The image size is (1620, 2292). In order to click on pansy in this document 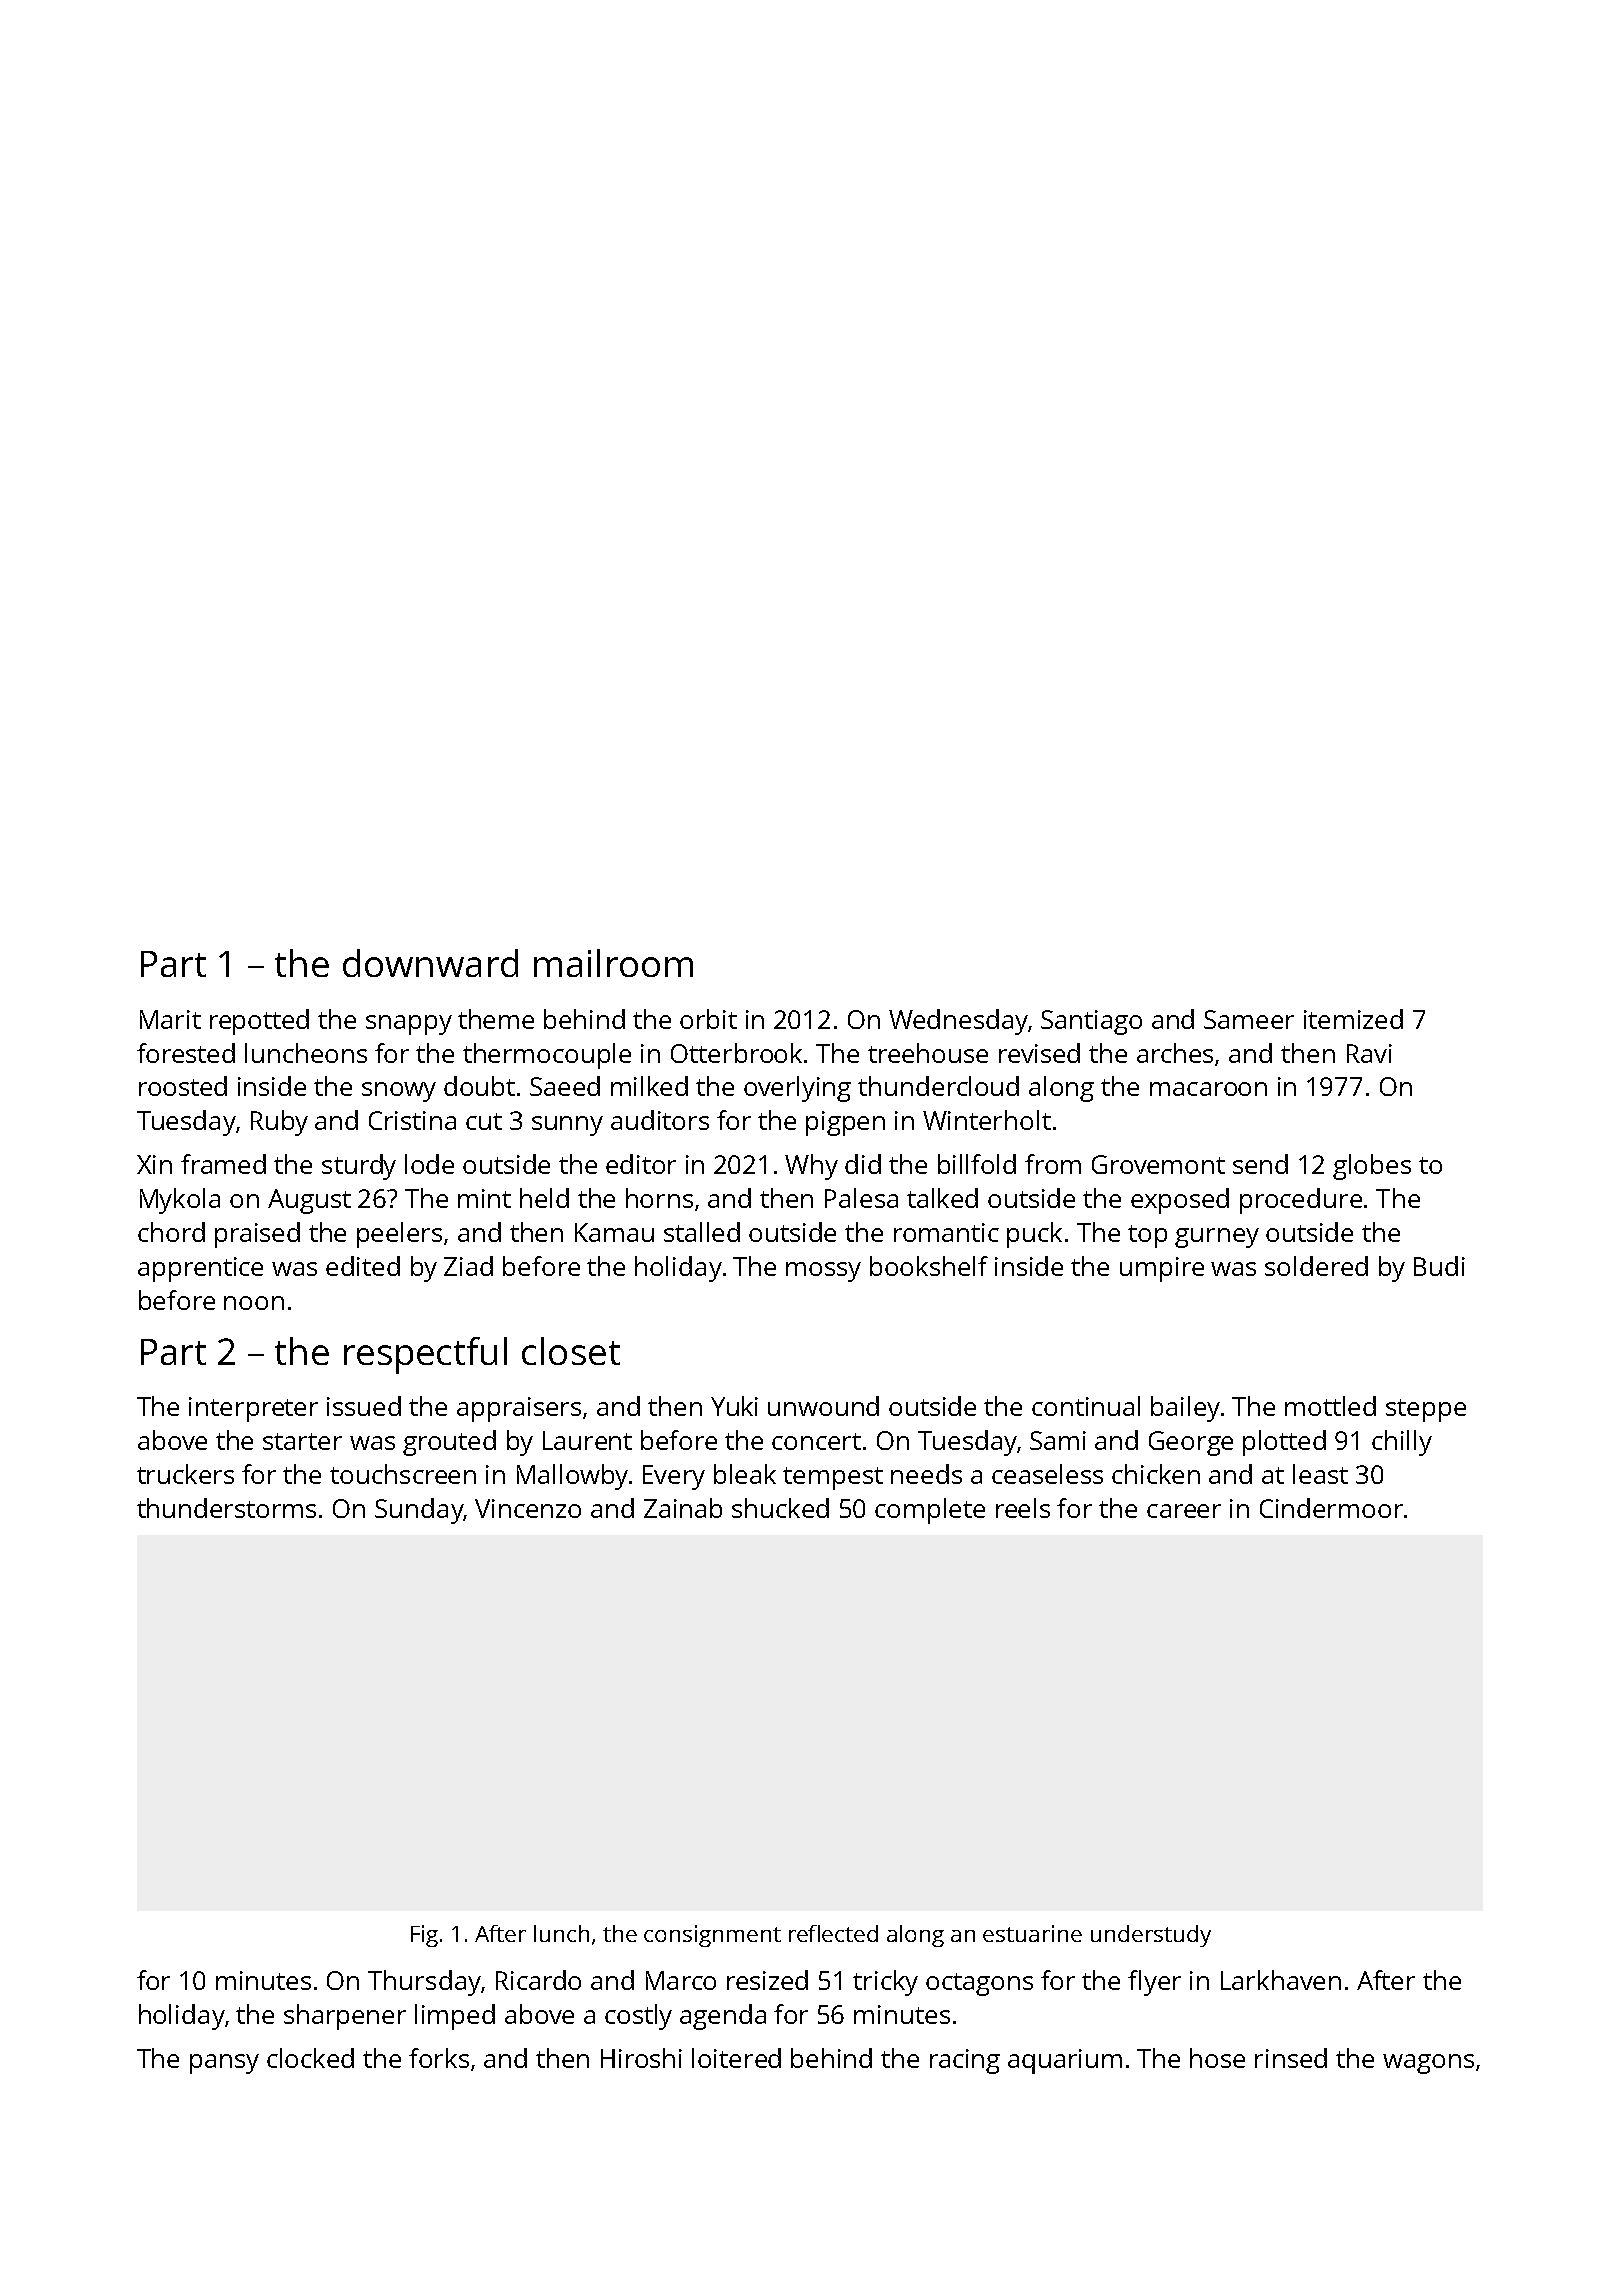, I will do `click(224, 2064)`.
